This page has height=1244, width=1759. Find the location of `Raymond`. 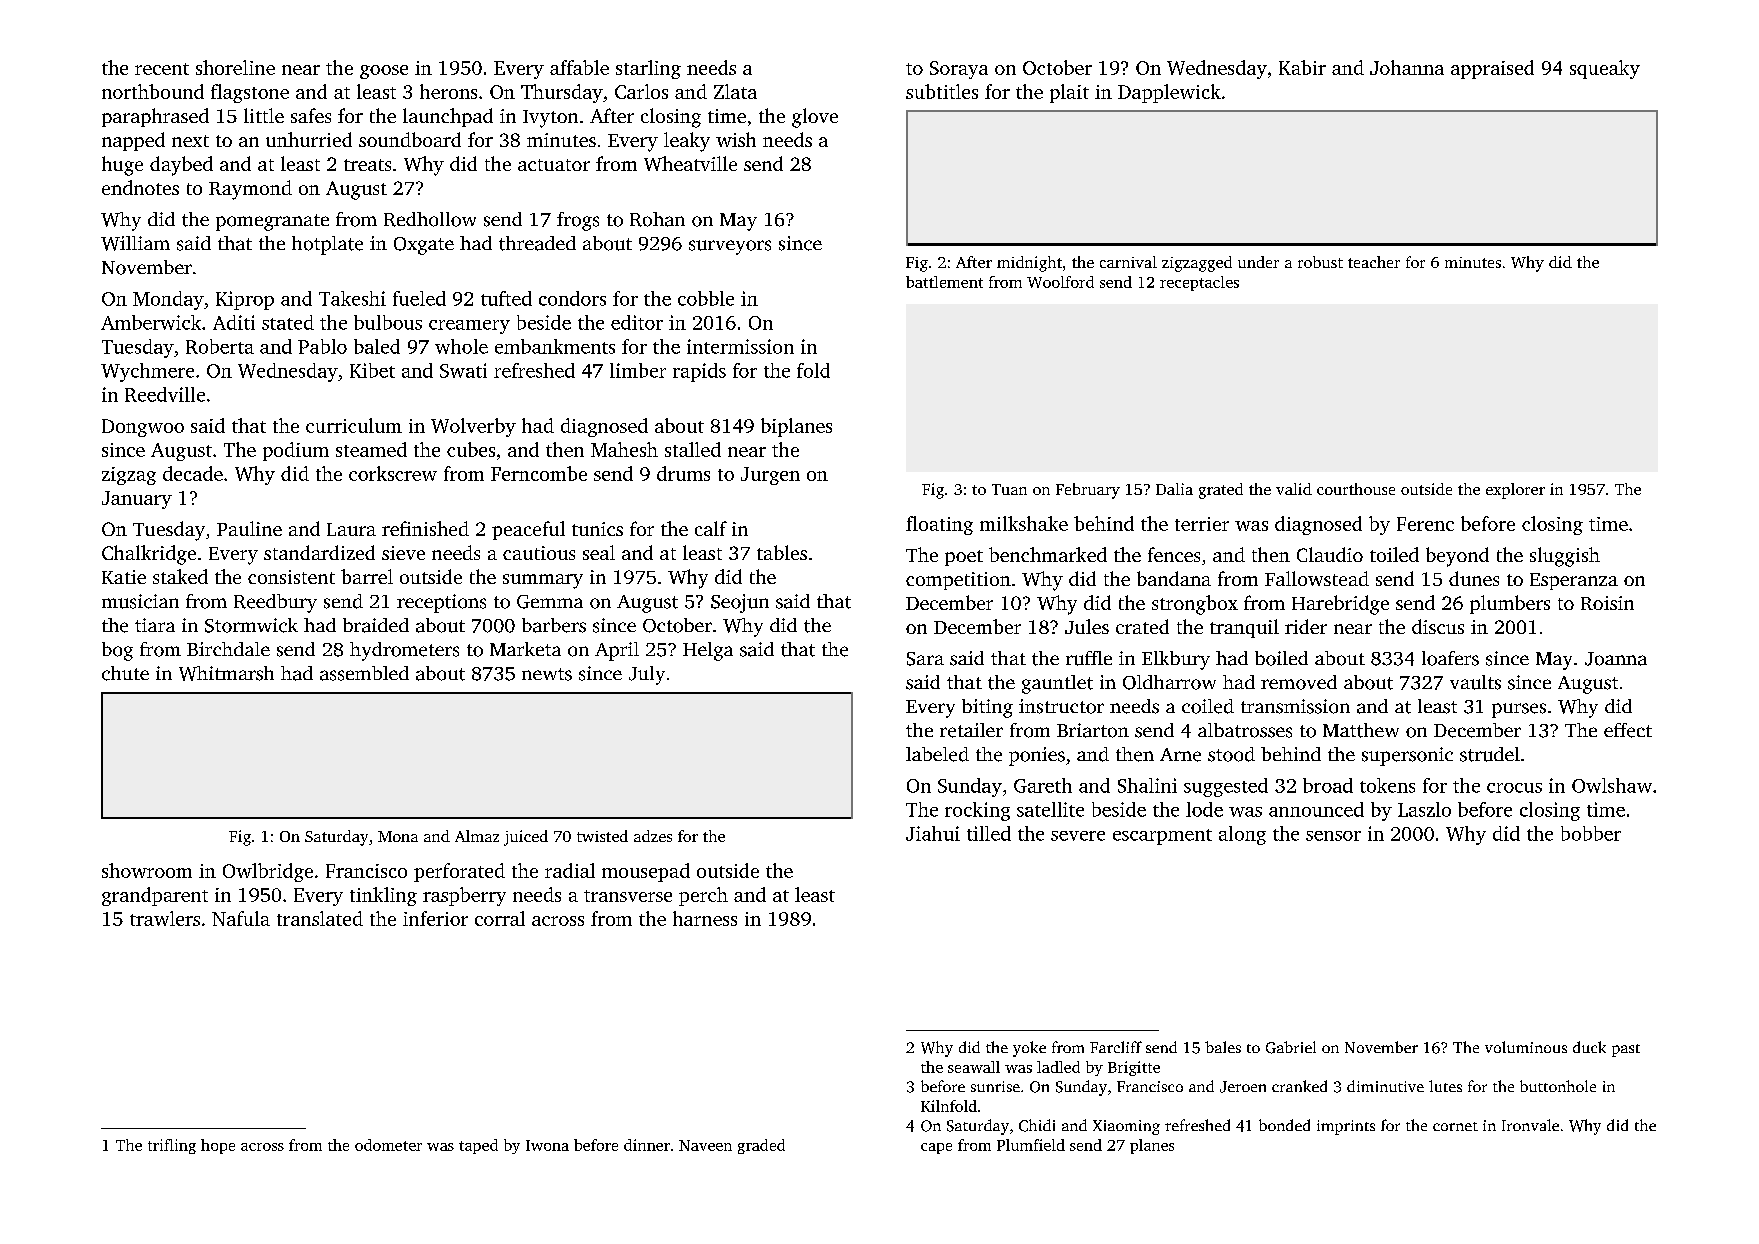

Raymond is located at coordinates (250, 190).
